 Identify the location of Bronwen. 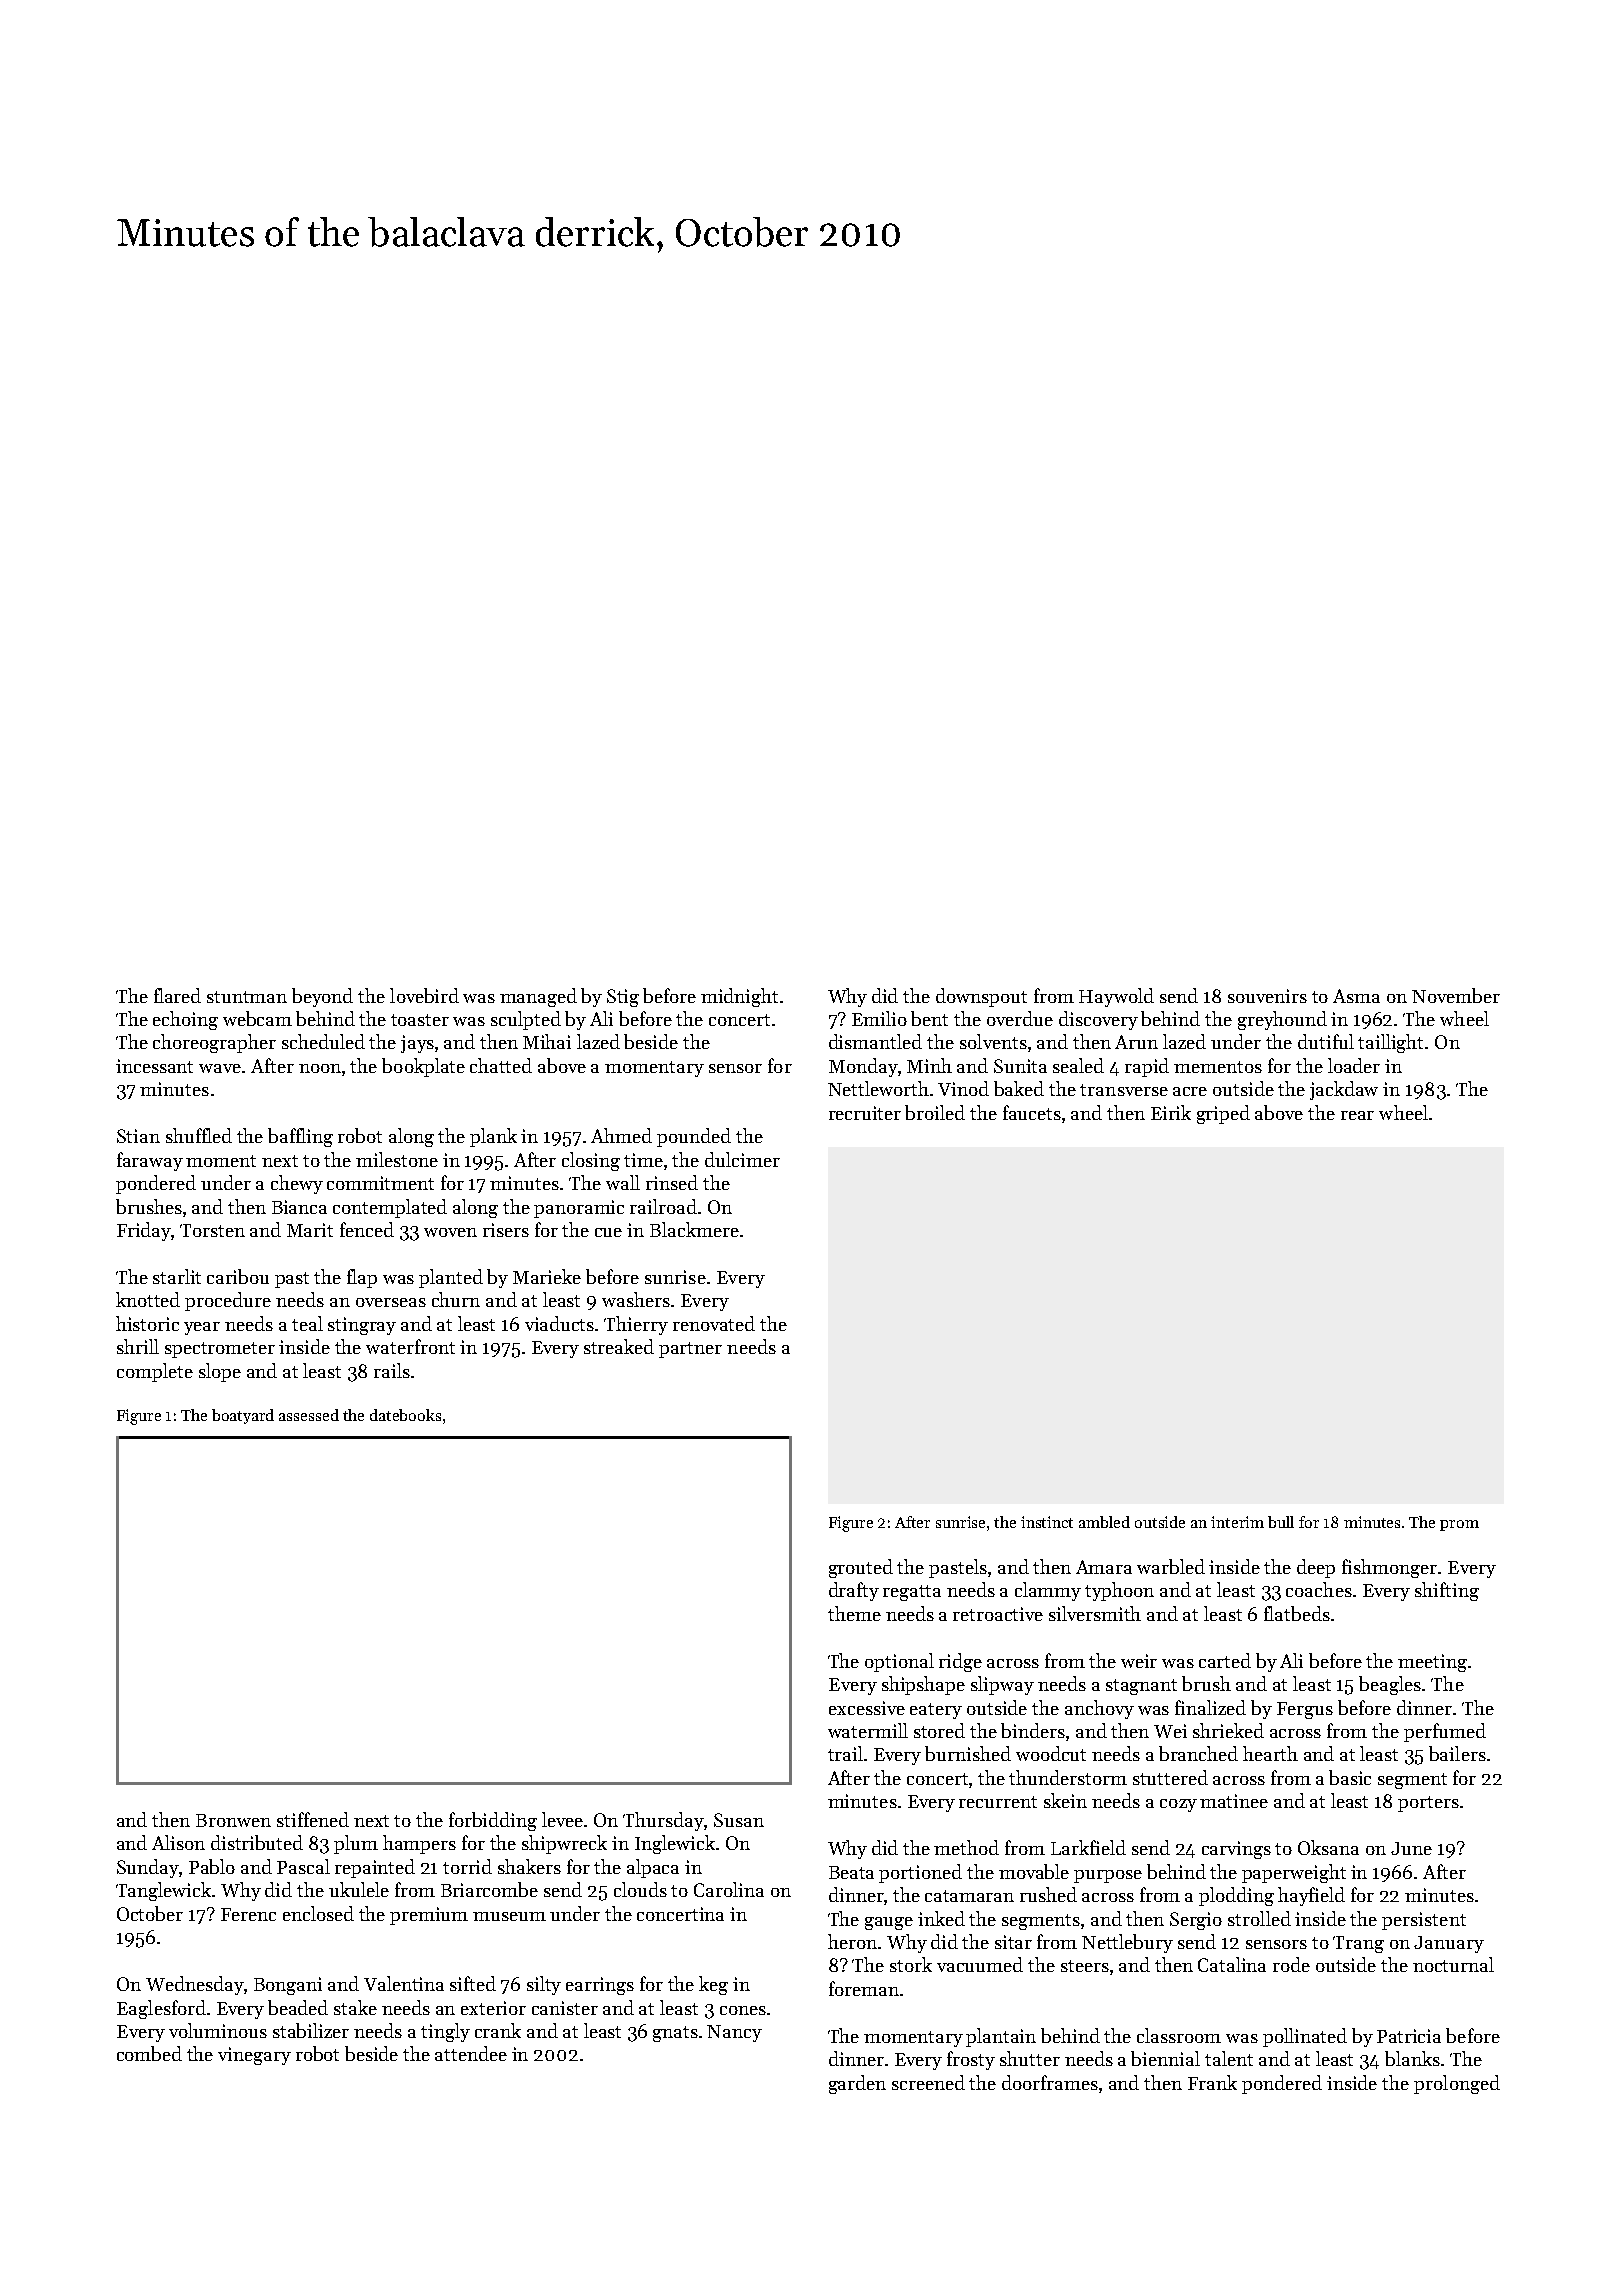
(233, 1820).
